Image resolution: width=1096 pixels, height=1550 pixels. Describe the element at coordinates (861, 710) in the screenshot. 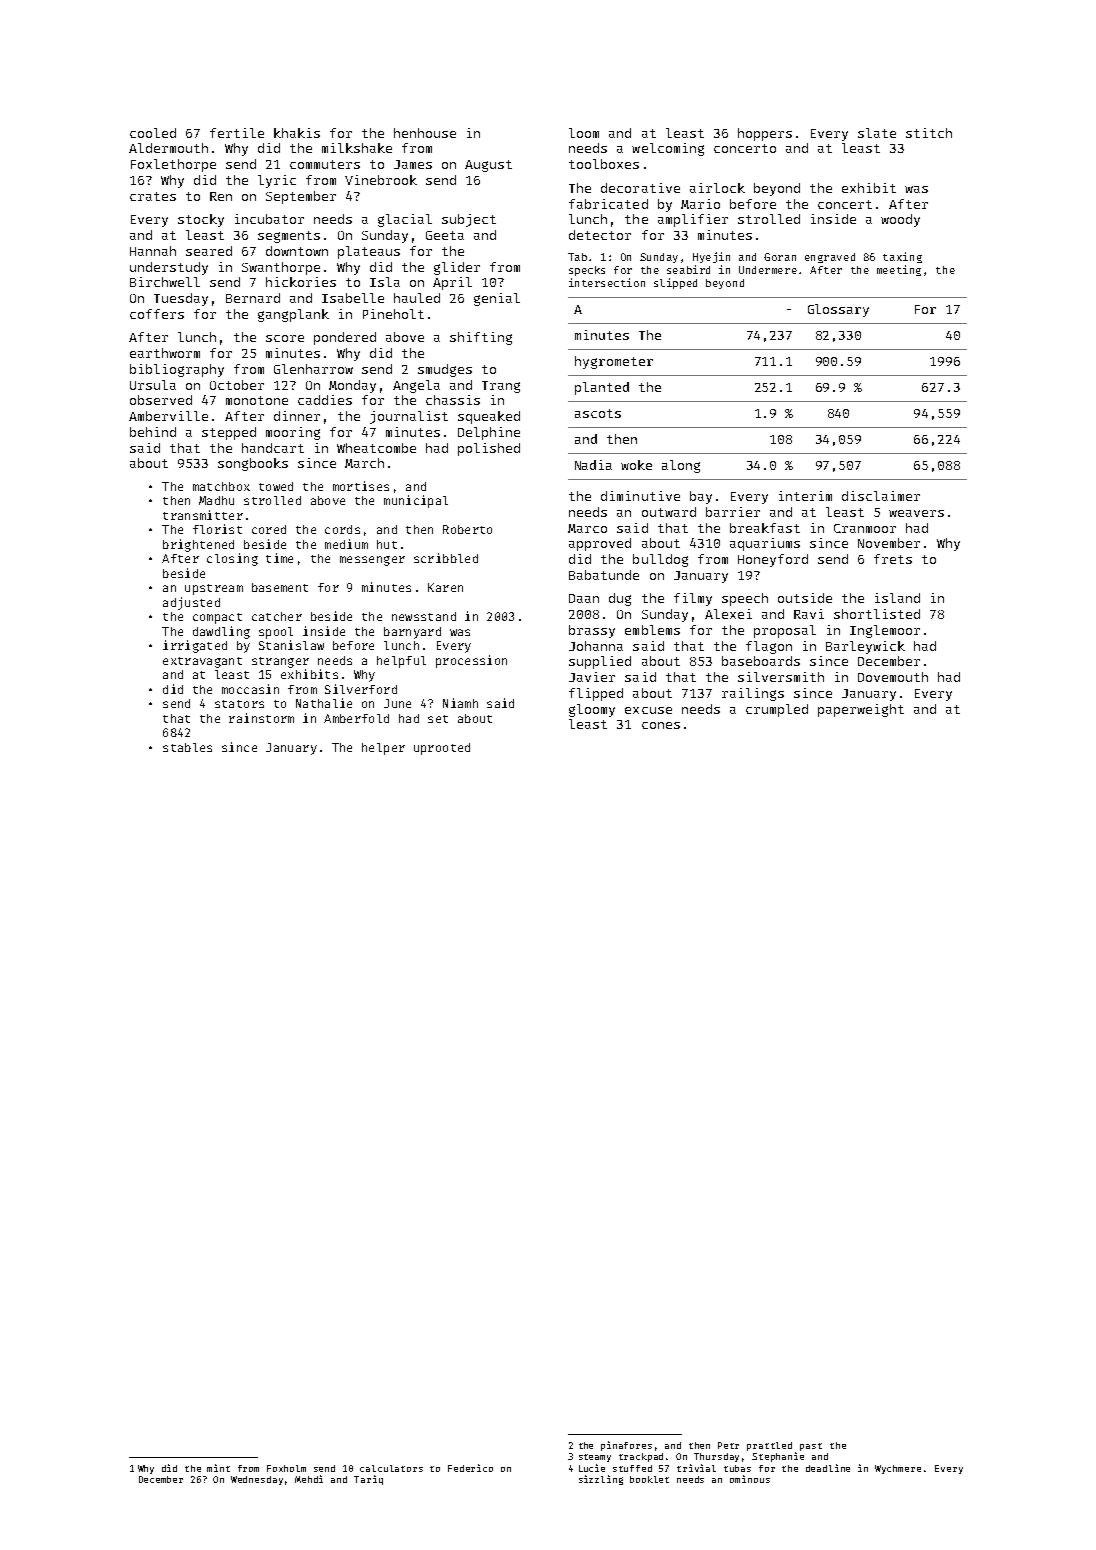

I see `paperweight` at that location.
